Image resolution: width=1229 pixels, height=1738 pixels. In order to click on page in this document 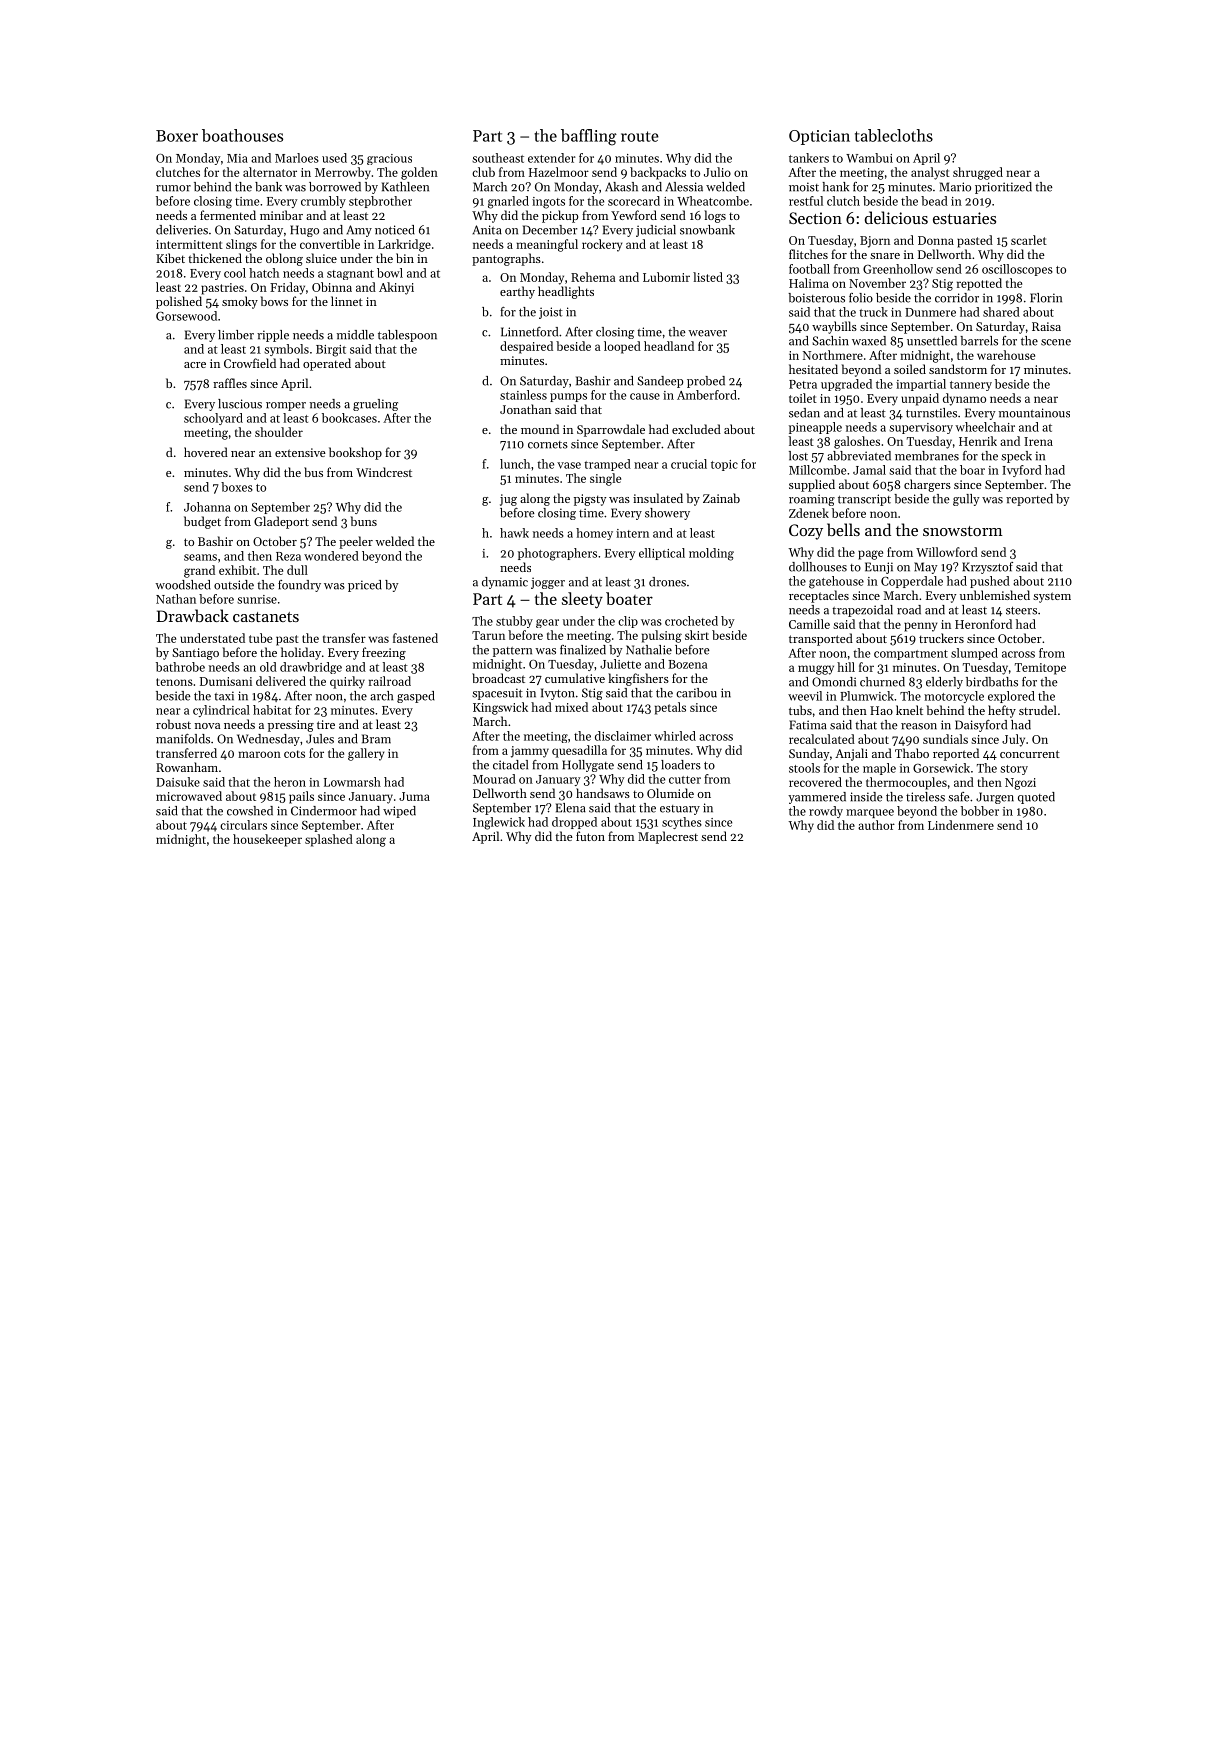, I will do `click(870, 555)`.
